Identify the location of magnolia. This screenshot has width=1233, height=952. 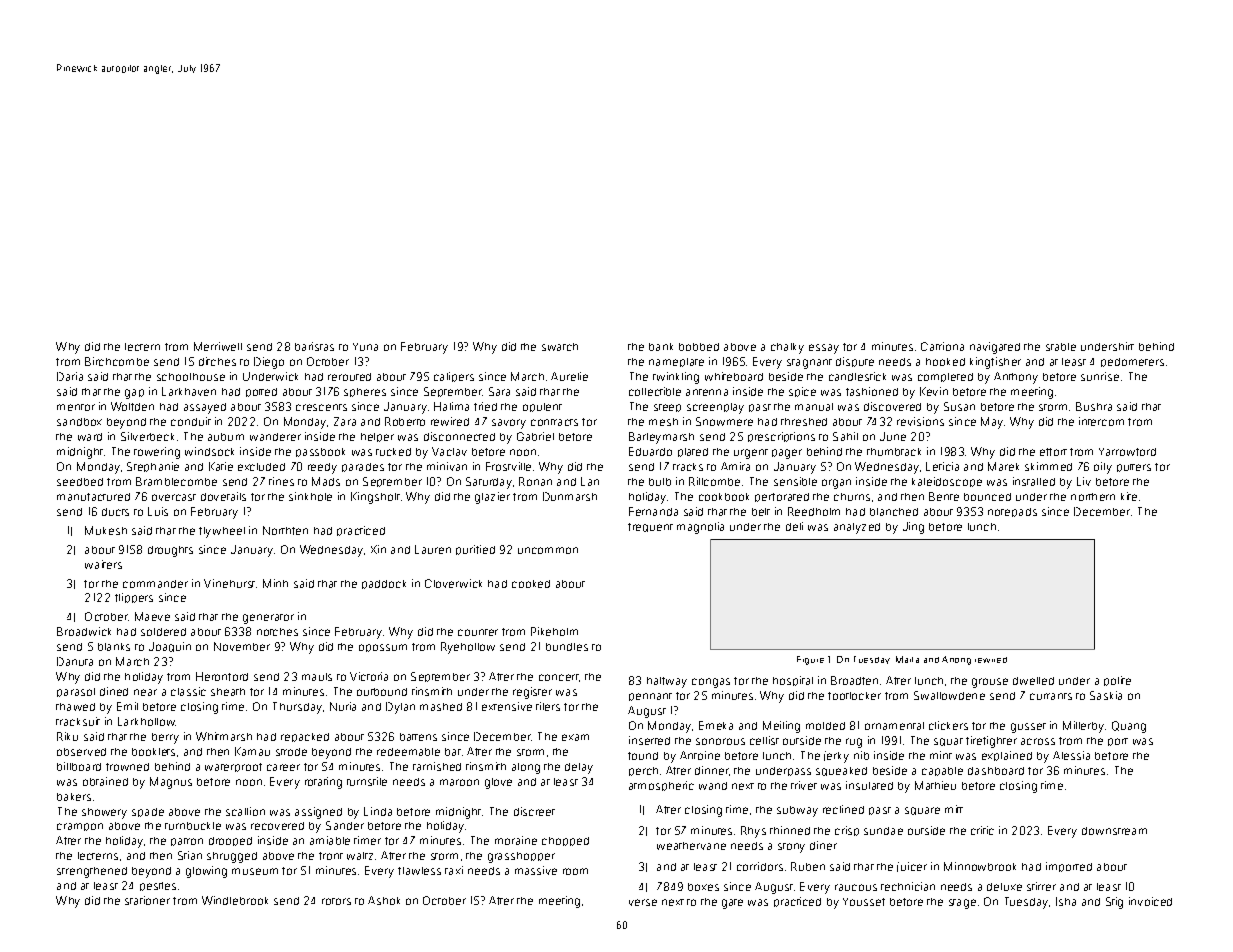
(700, 528).
